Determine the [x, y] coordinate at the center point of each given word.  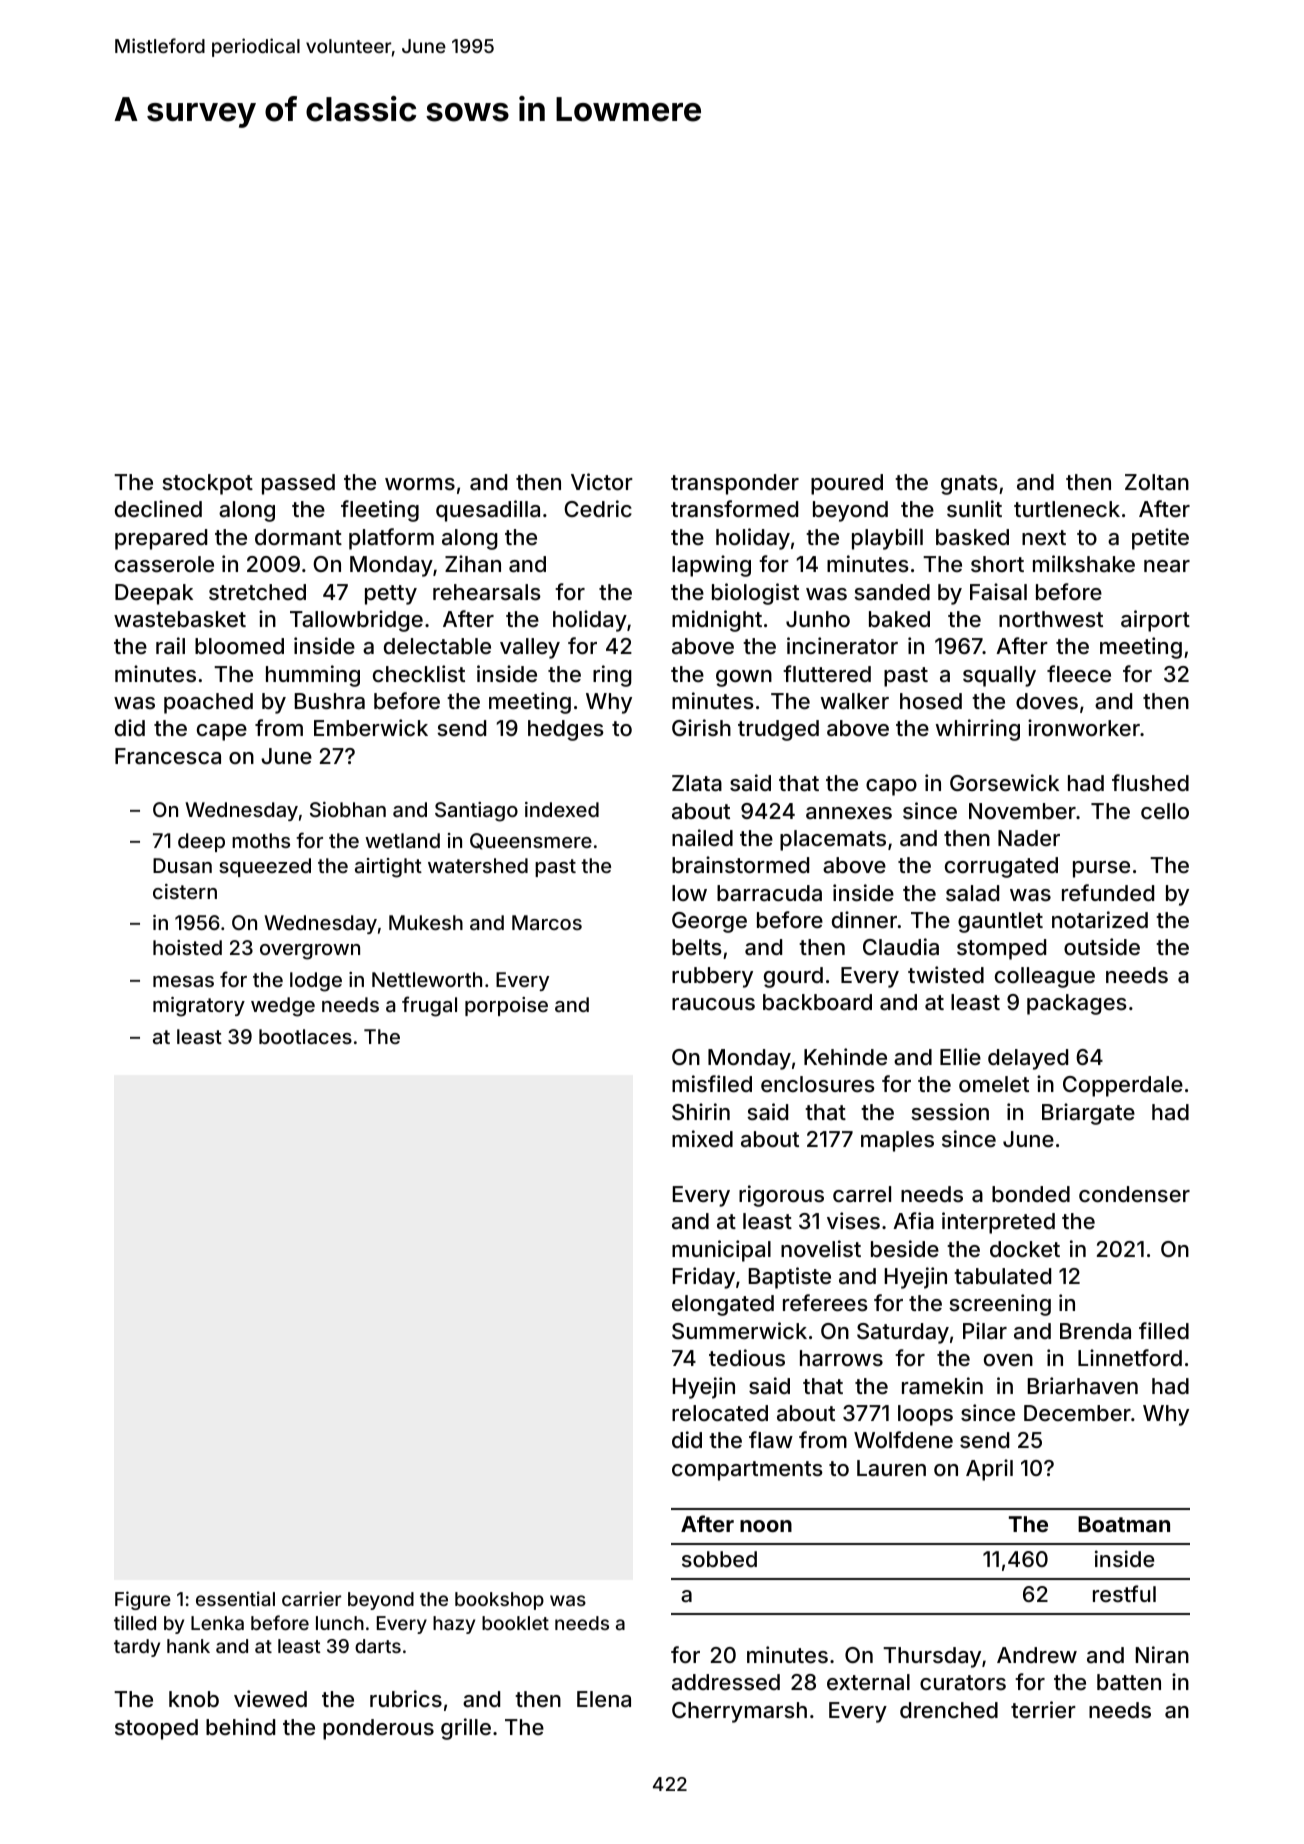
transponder [735, 484]
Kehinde [845, 1056]
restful [1124, 1593]
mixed [702, 1138]
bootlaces [305, 1036]
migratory [199, 1007]
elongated [723, 1305]
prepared [161, 539]
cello [1165, 811]
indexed [562, 809]
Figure [143, 1600]
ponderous [378, 1729]
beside [905, 1248]
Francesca [168, 756]
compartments [747, 1471]
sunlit [974, 508]
